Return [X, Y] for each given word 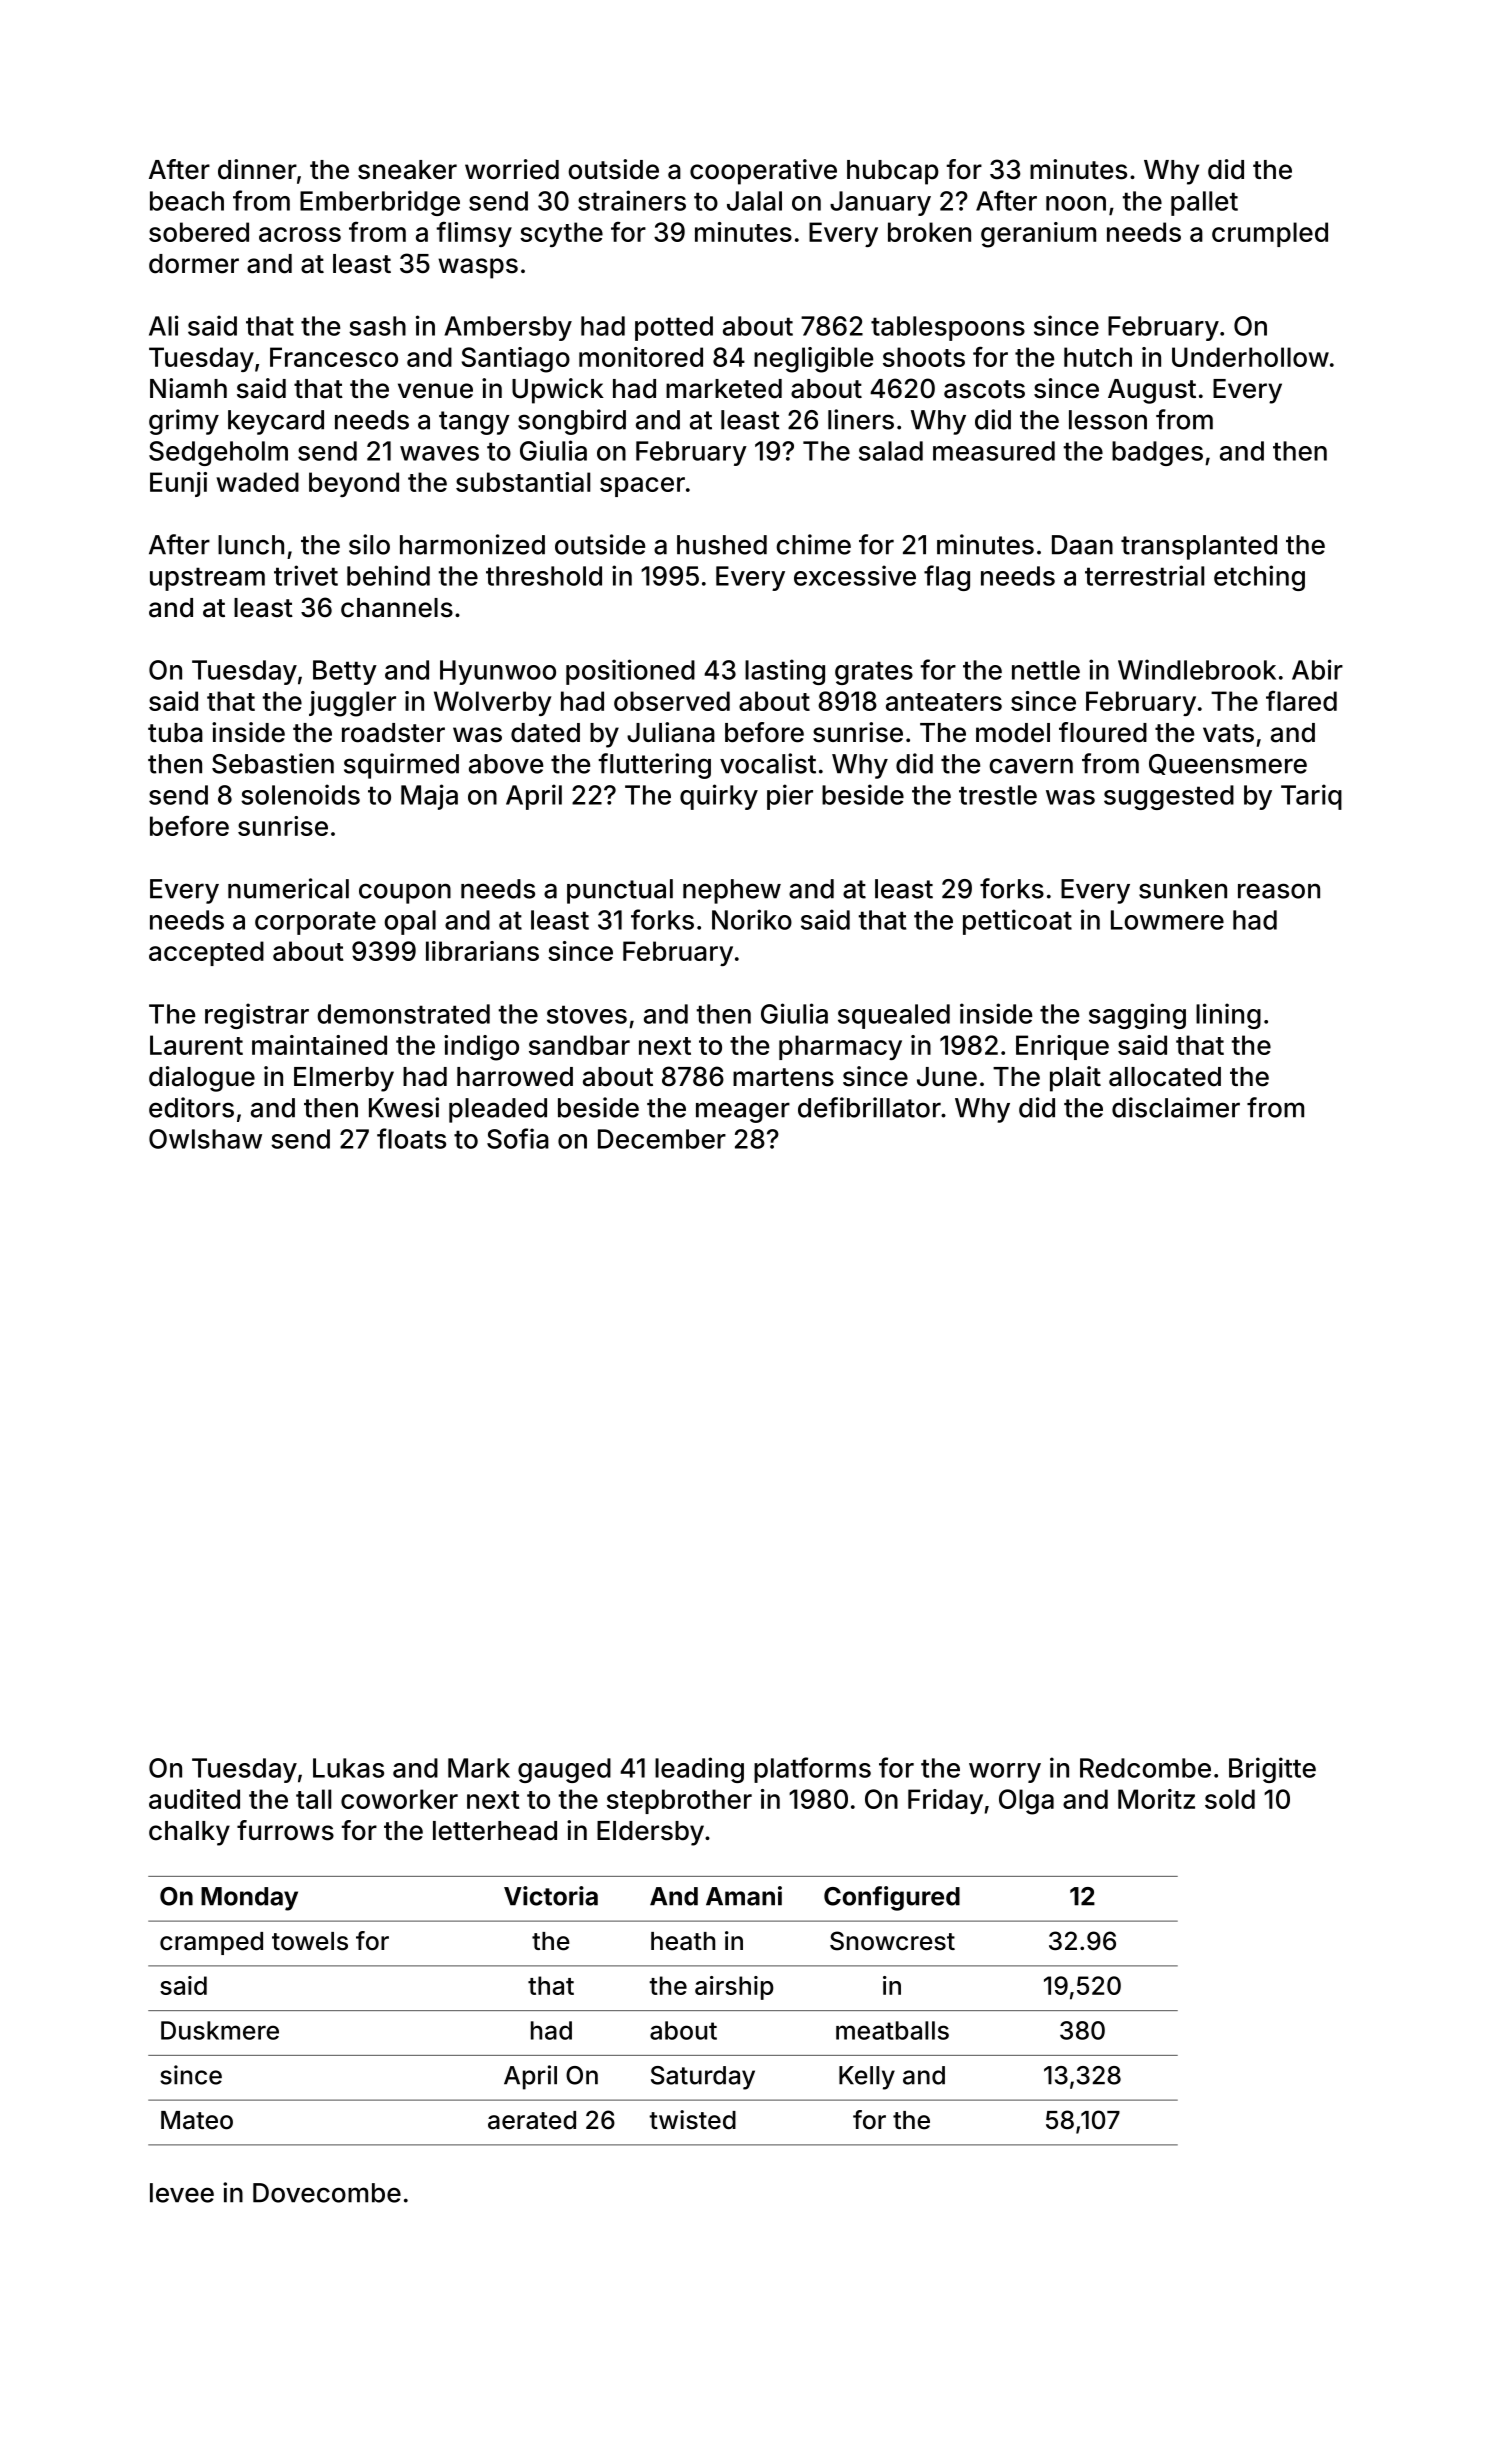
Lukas [348, 1768]
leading [699, 1770]
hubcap [893, 172]
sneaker [407, 170]
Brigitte [1272, 1770]
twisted [692, 2120]
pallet [1204, 203]
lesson [1108, 420]
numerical [288, 888]
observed [672, 701]
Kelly [867, 2078]
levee [182, 2193]
